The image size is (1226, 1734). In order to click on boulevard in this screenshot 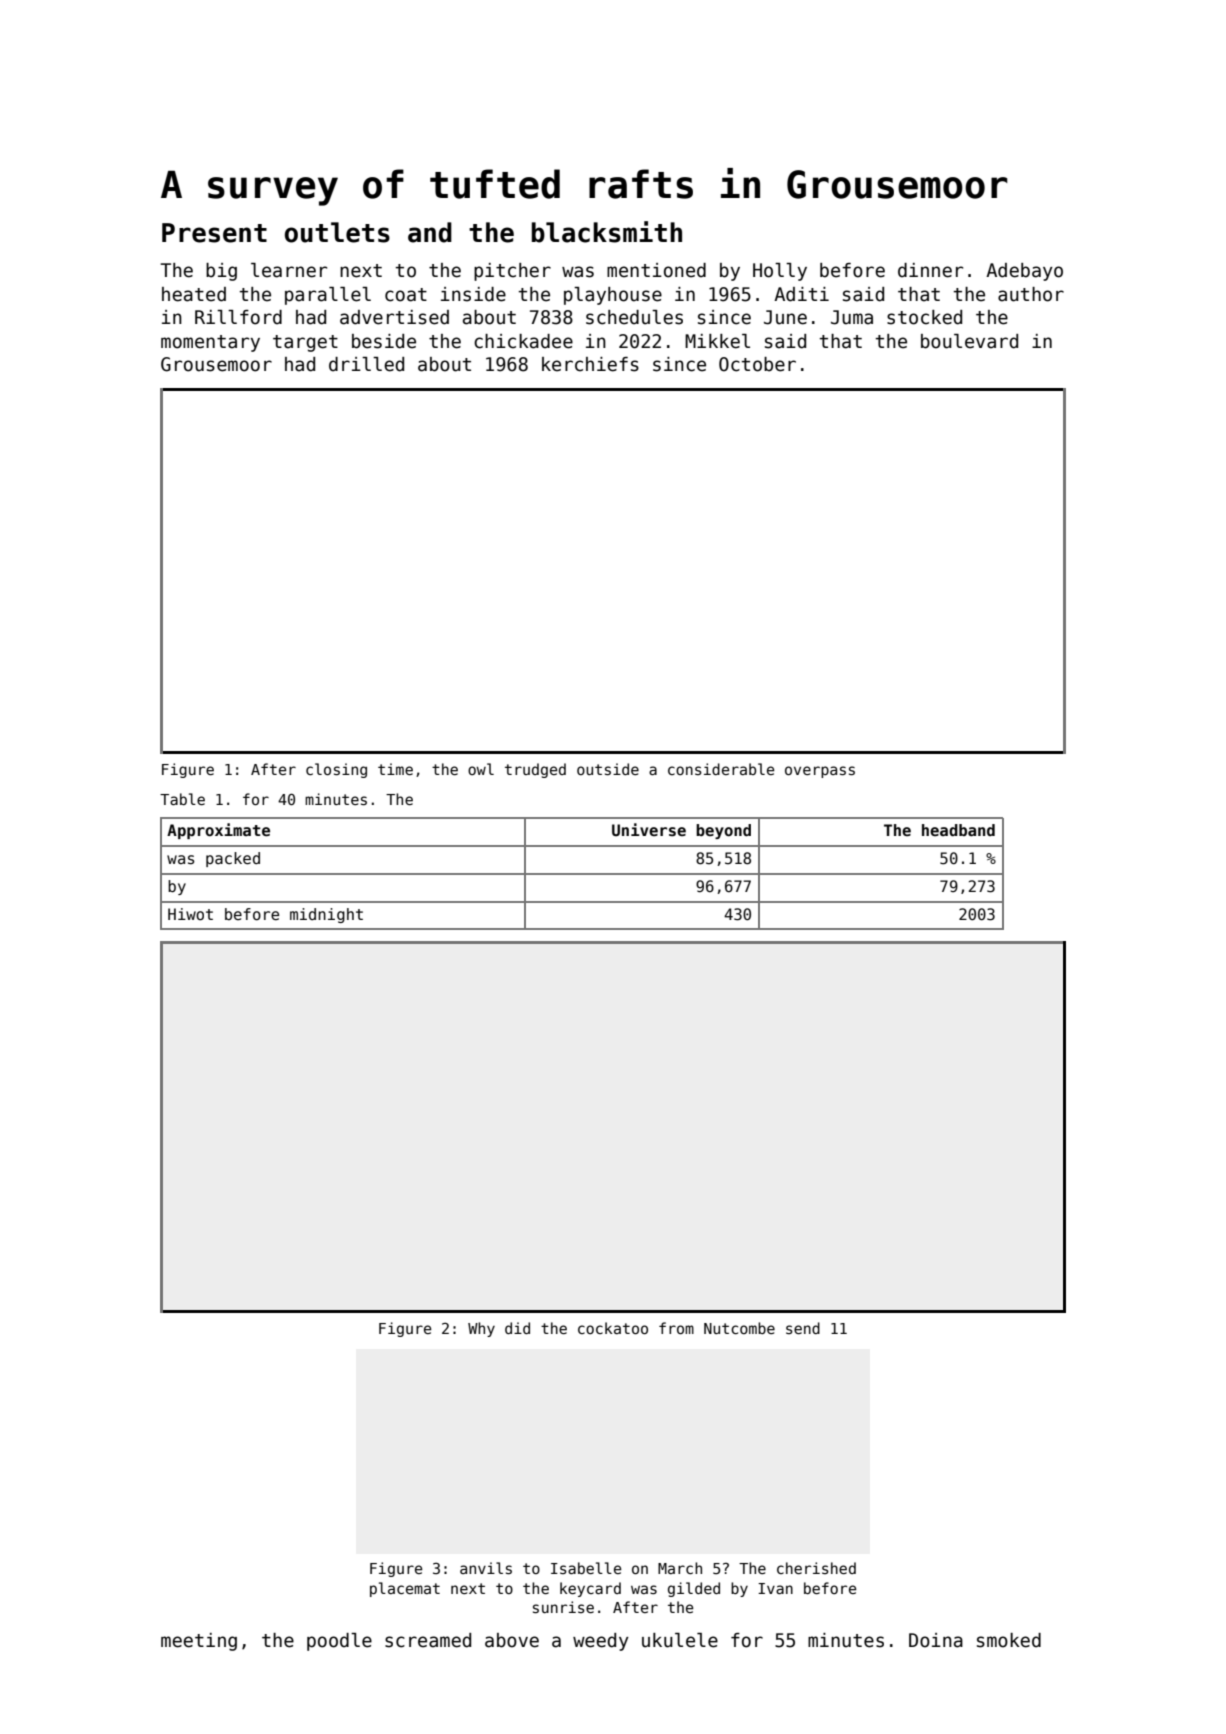, I will do `click(969, 341)`.
